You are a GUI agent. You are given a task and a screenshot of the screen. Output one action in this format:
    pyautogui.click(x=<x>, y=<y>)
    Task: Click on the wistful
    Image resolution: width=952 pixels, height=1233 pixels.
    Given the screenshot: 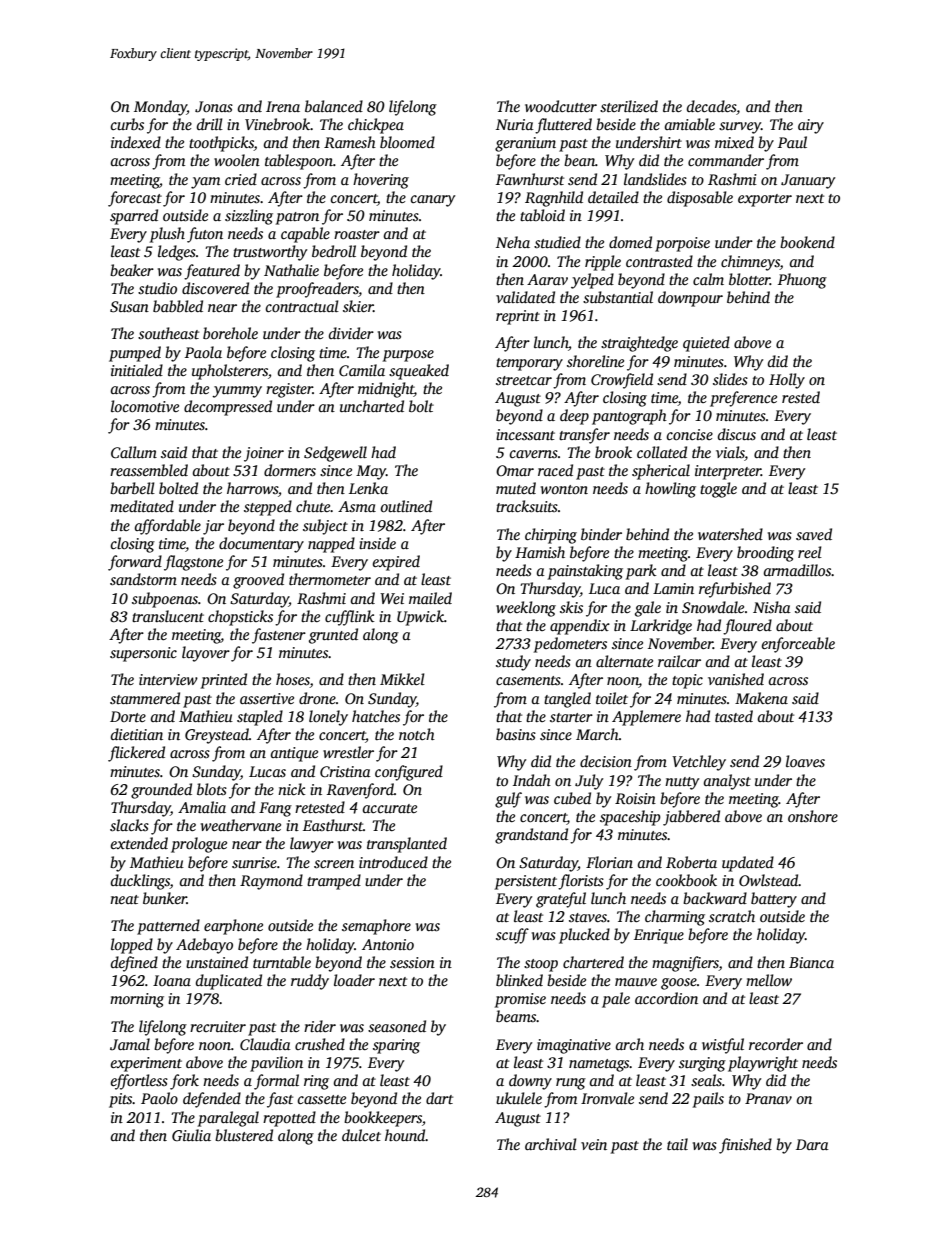 What is the action you would take?
    pyautogui.click(x=723, y=1046)
